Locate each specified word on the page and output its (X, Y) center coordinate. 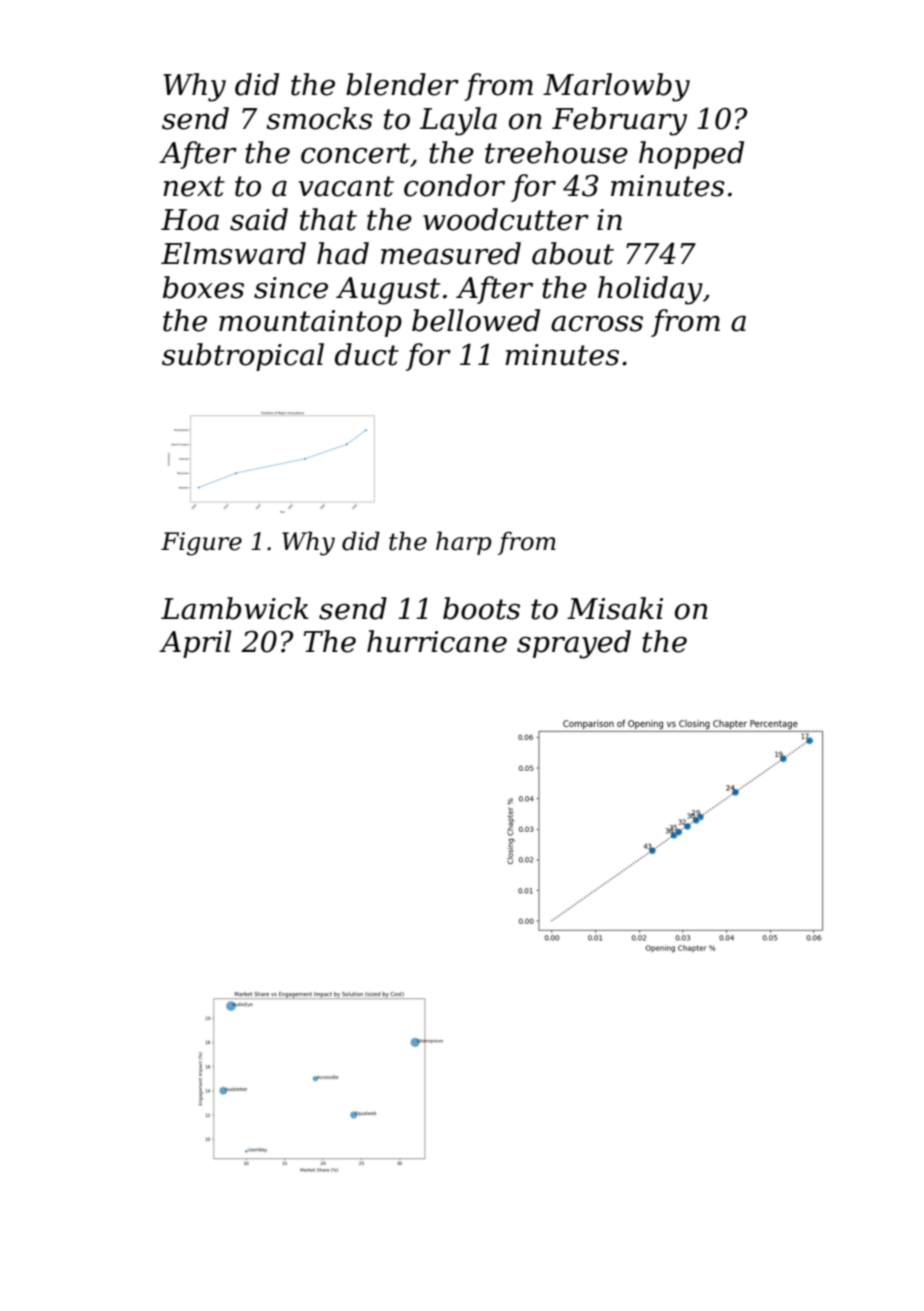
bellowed (476, 320)
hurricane (437, 641)
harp (463, 543)
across (597, 323)
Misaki (615, 608)
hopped (691, 155)
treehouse (556, 152)
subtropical (243, 357)
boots (481, 608)
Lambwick (235, 608)
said (259, 219)
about (573, 253)
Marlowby (616, 87)
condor (454, 185)
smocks (319, 118)
